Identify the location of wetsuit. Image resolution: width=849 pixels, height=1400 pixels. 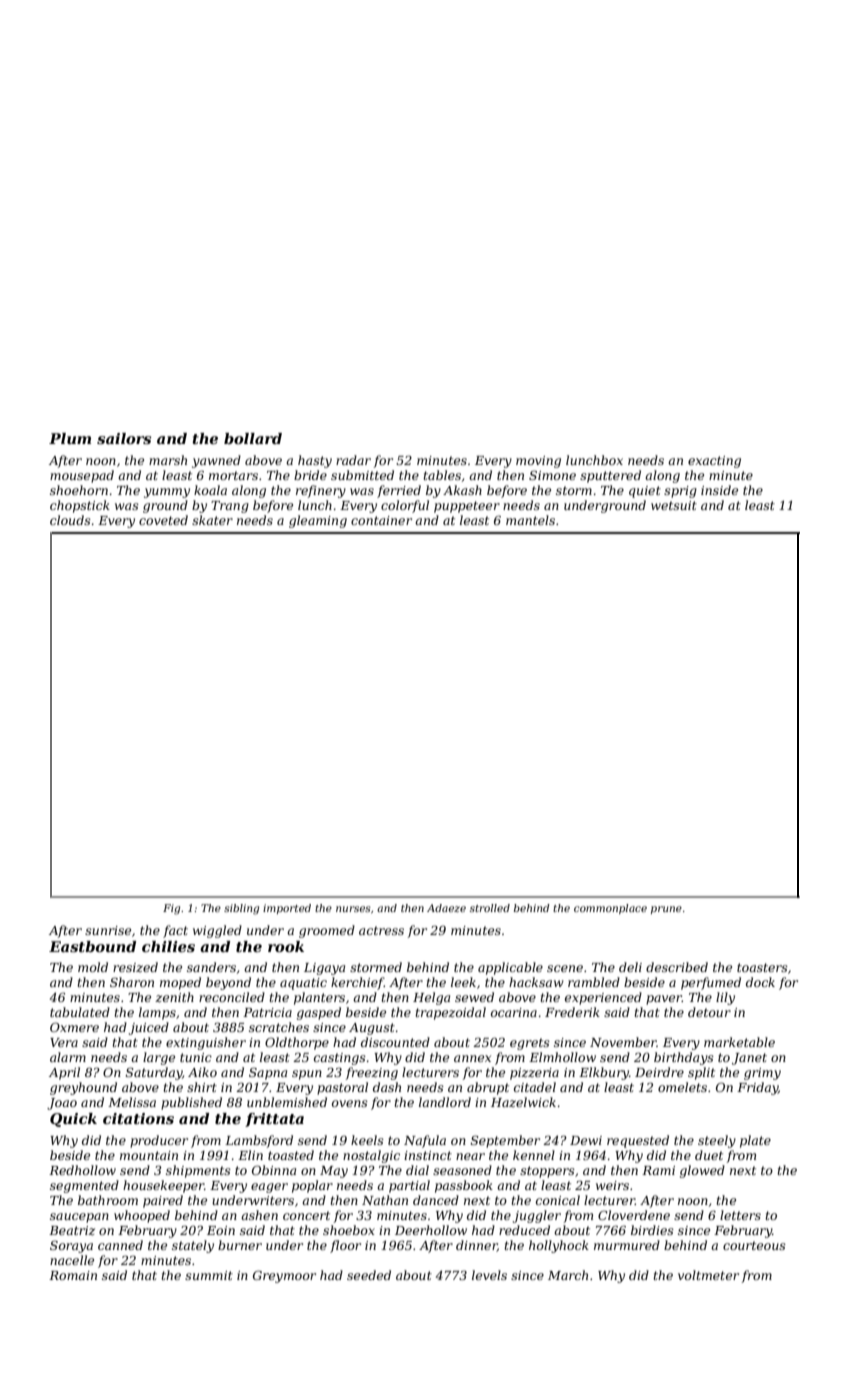
(674, 505).
